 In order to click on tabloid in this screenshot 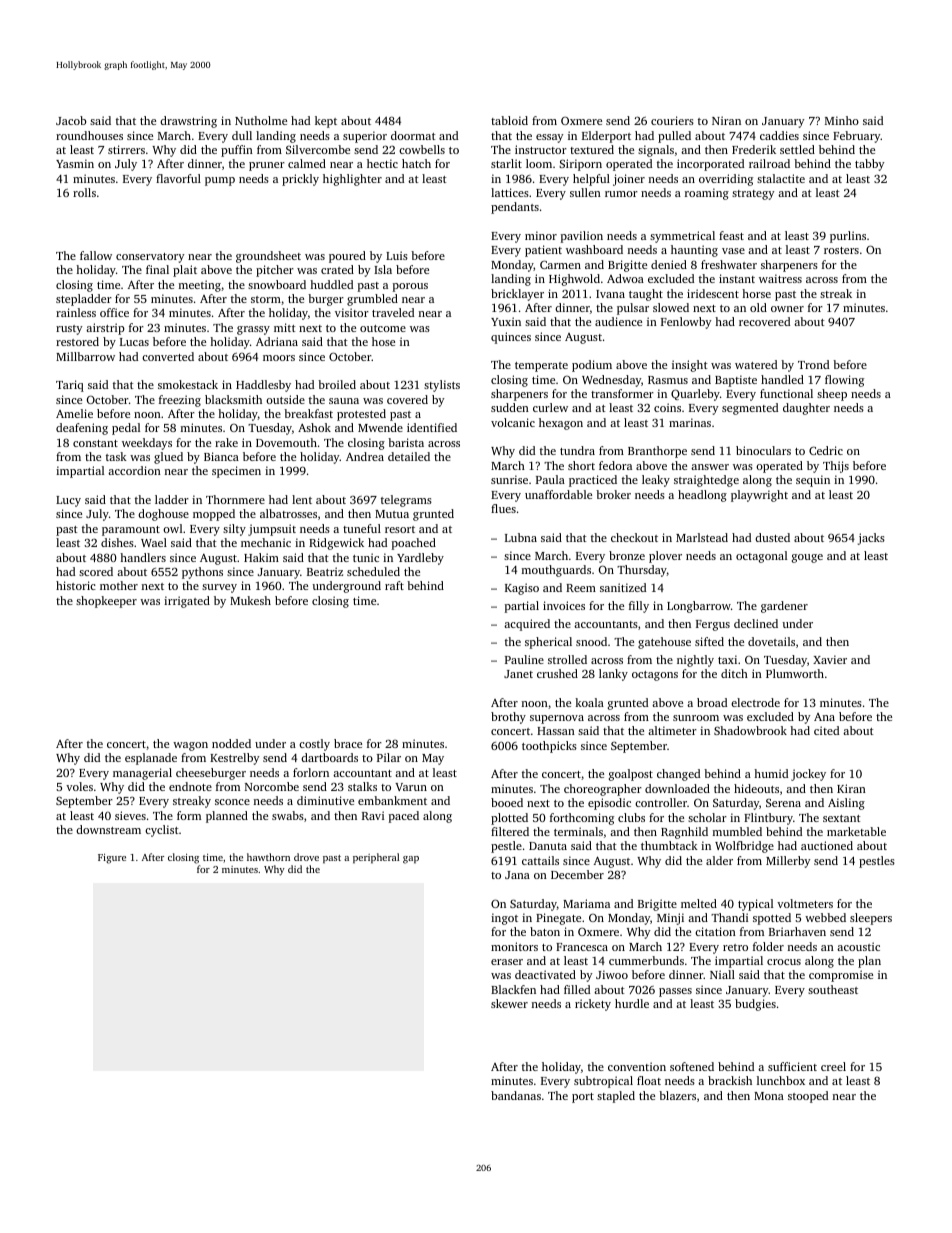, I will do `click(509, 120)`.
